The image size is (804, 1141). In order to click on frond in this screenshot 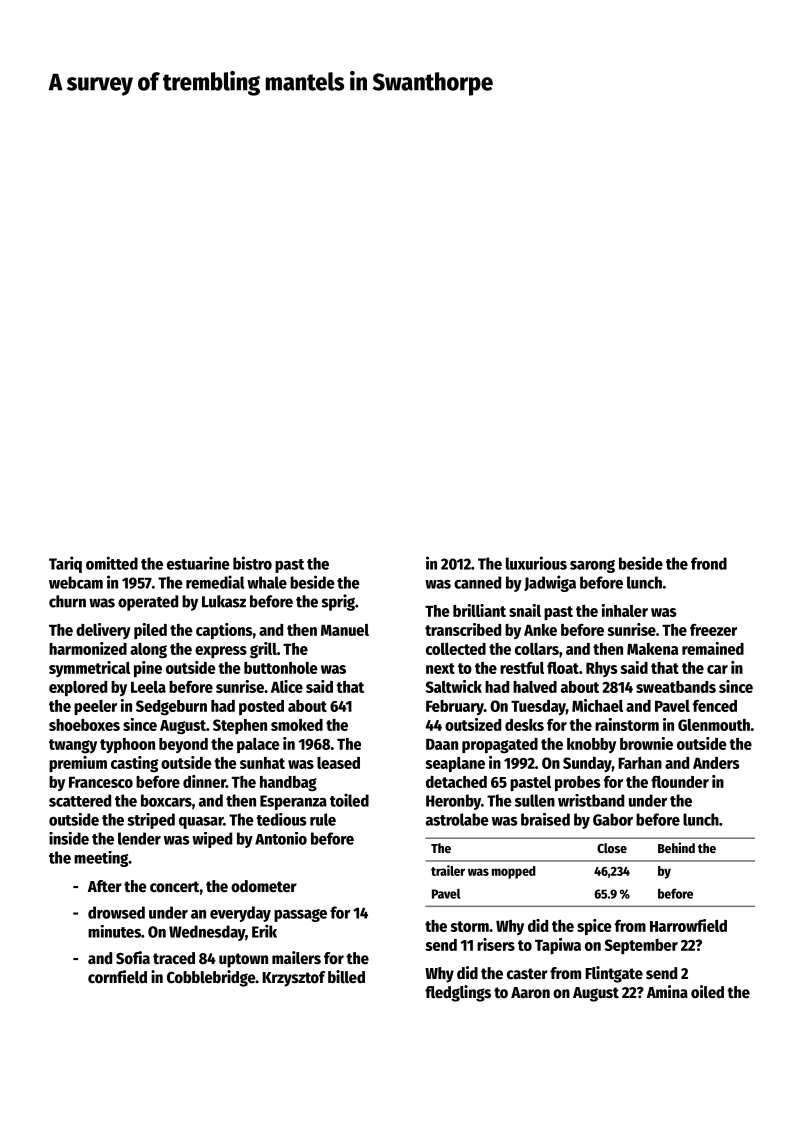, I will do `click(709, 563)`.
